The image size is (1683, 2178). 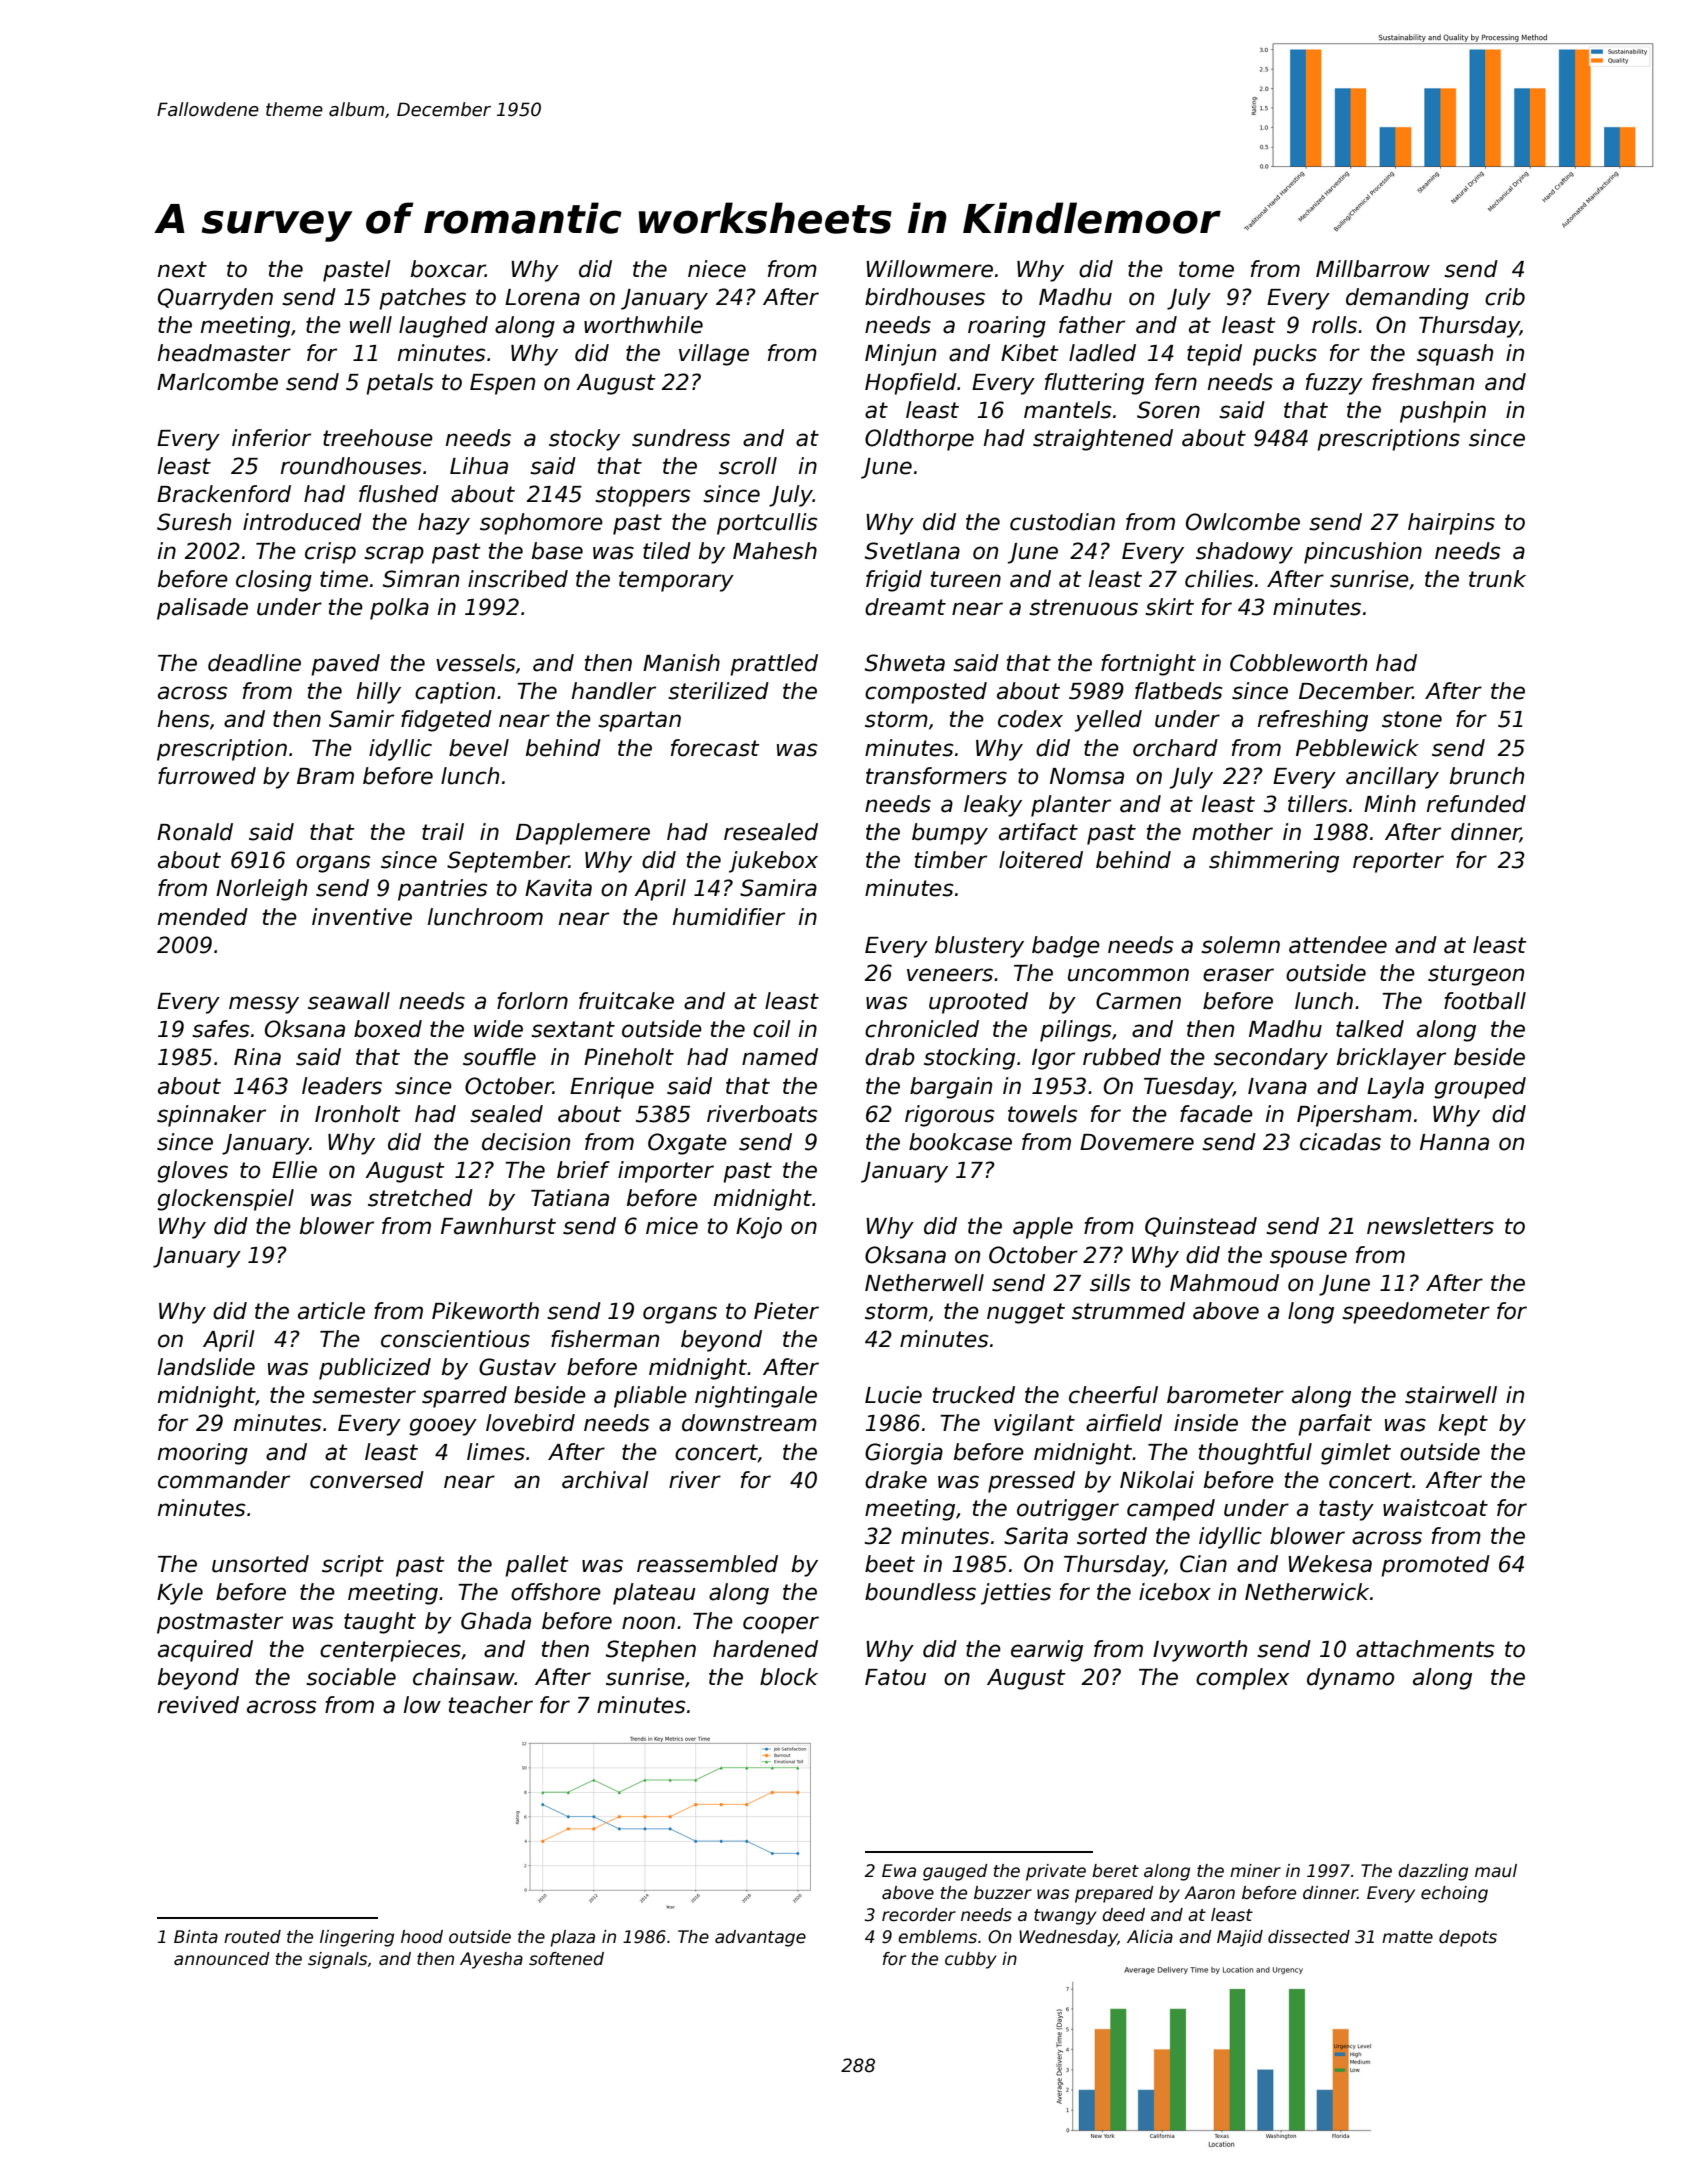 I want to click on uprooted, so click(x=978, y=1003).
